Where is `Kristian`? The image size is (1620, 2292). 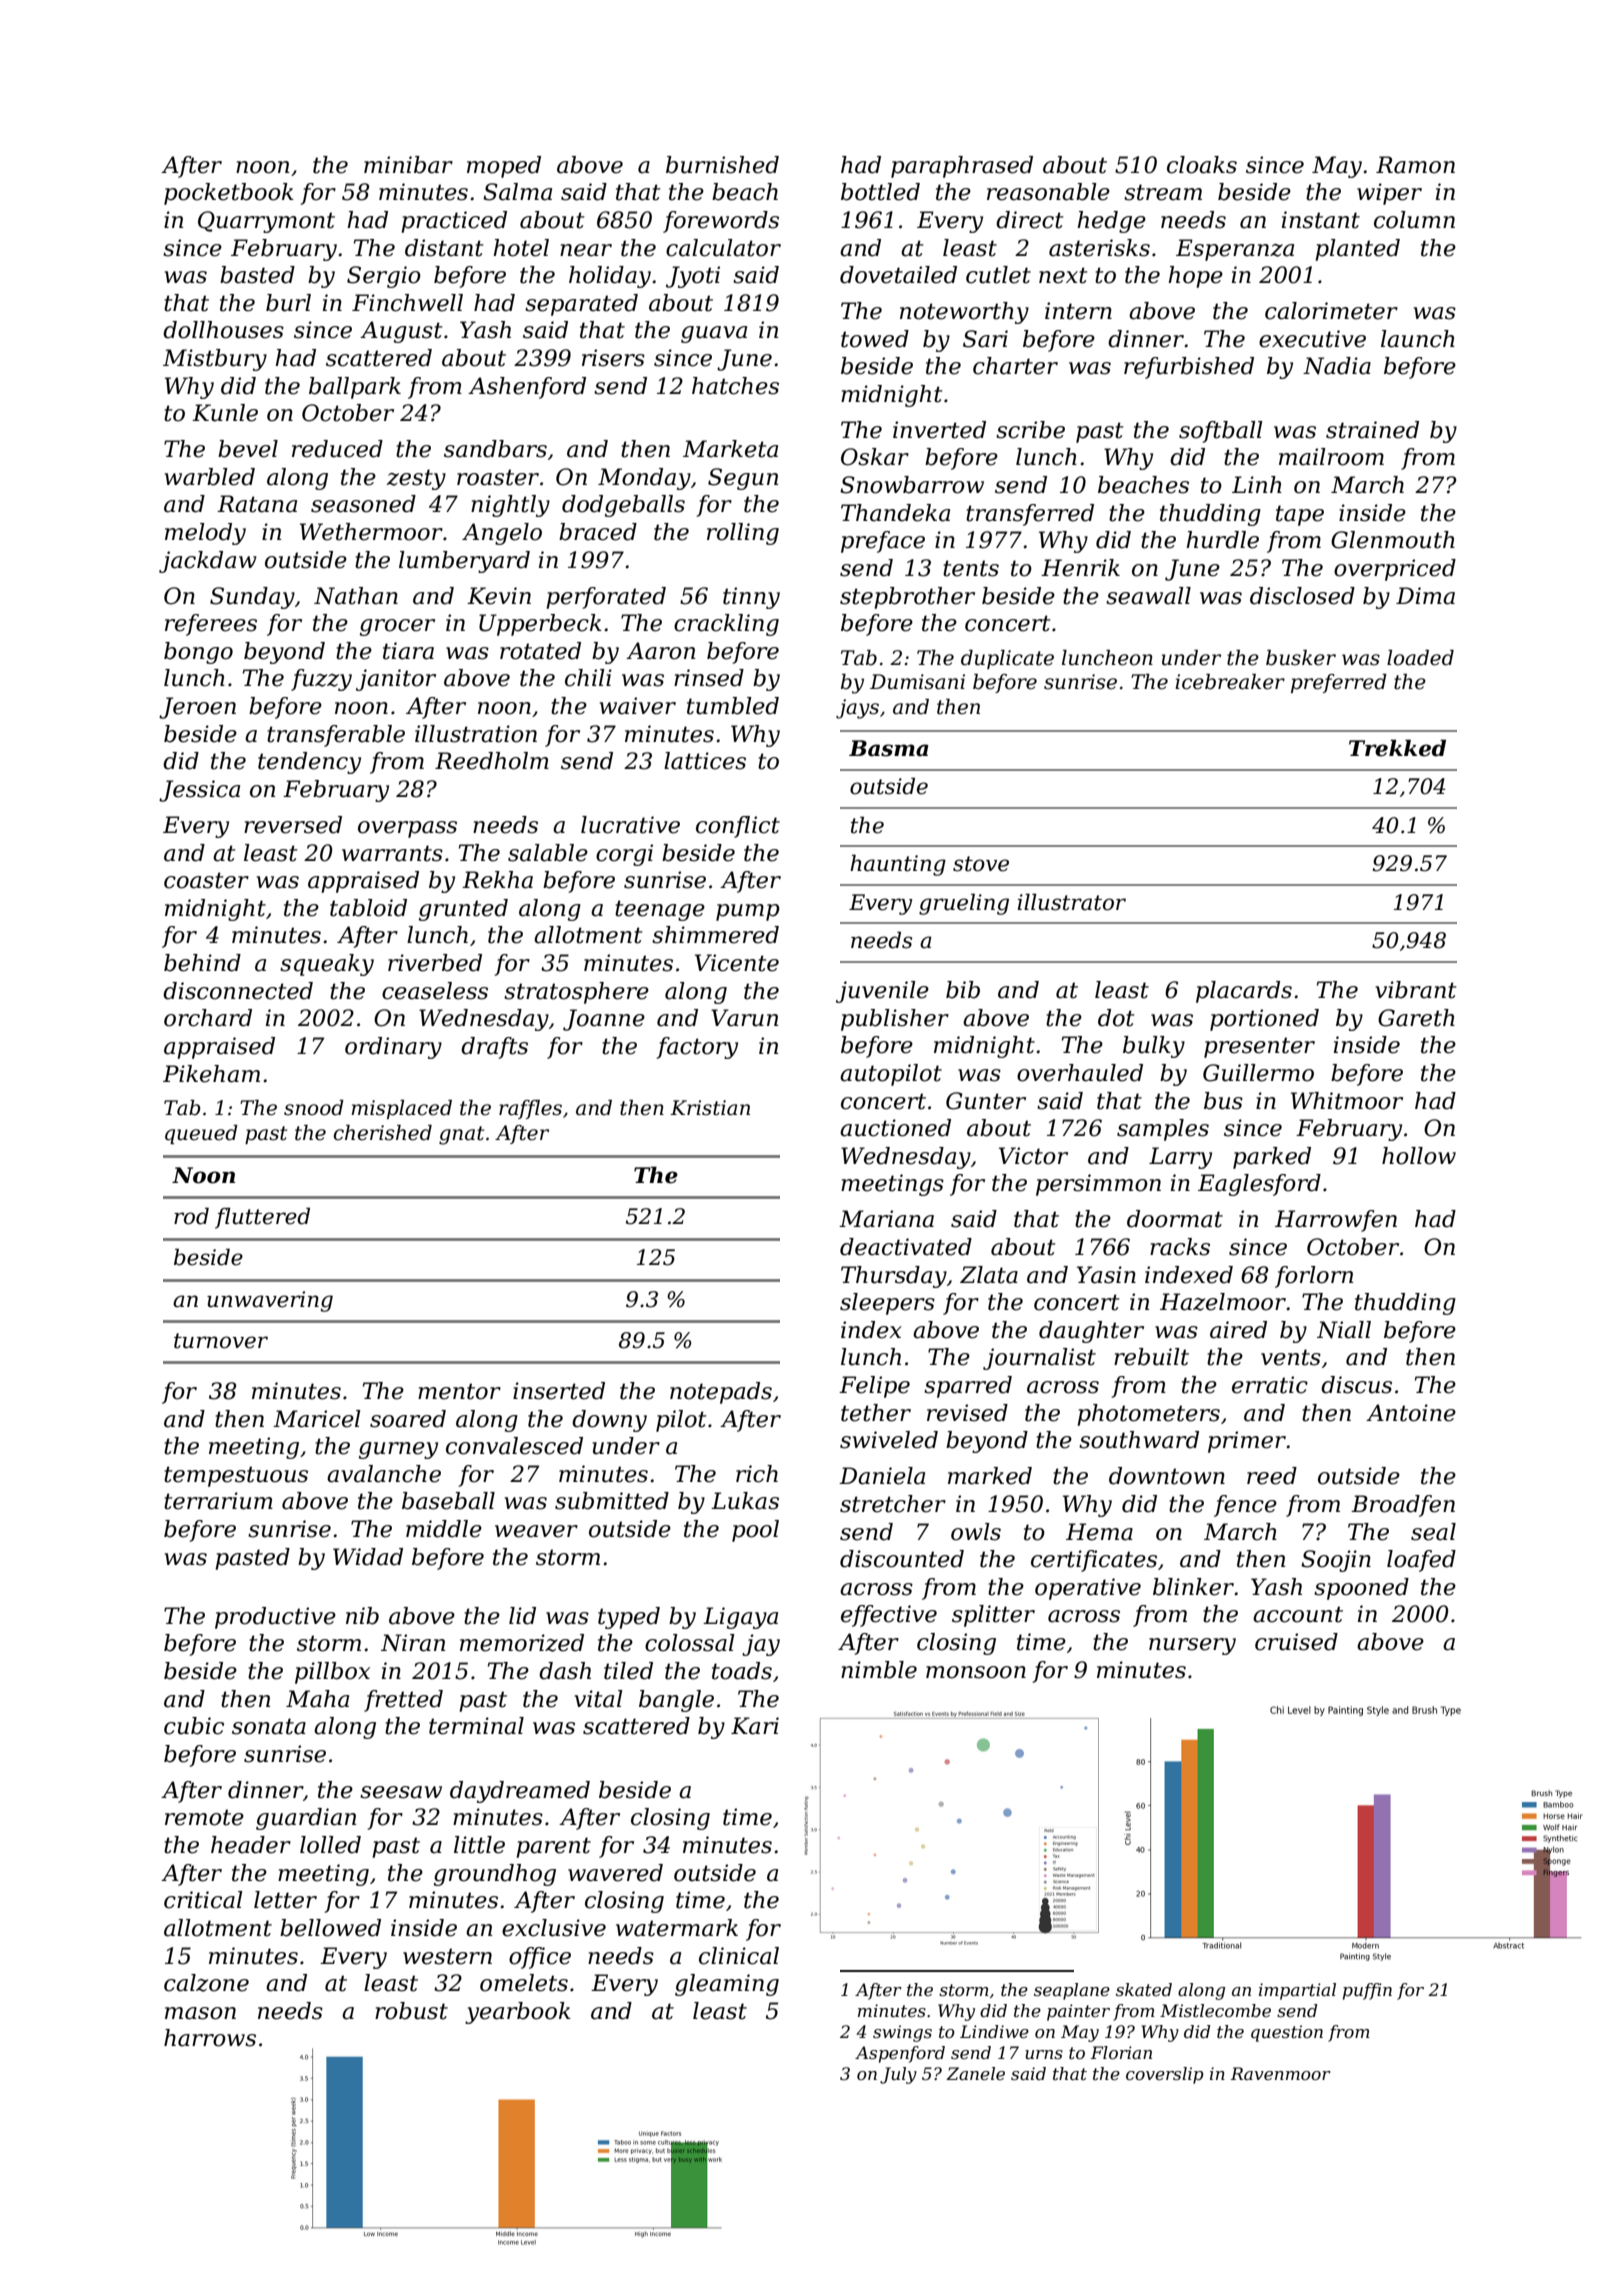
Kristian is located at coordinates (710, 1108).
